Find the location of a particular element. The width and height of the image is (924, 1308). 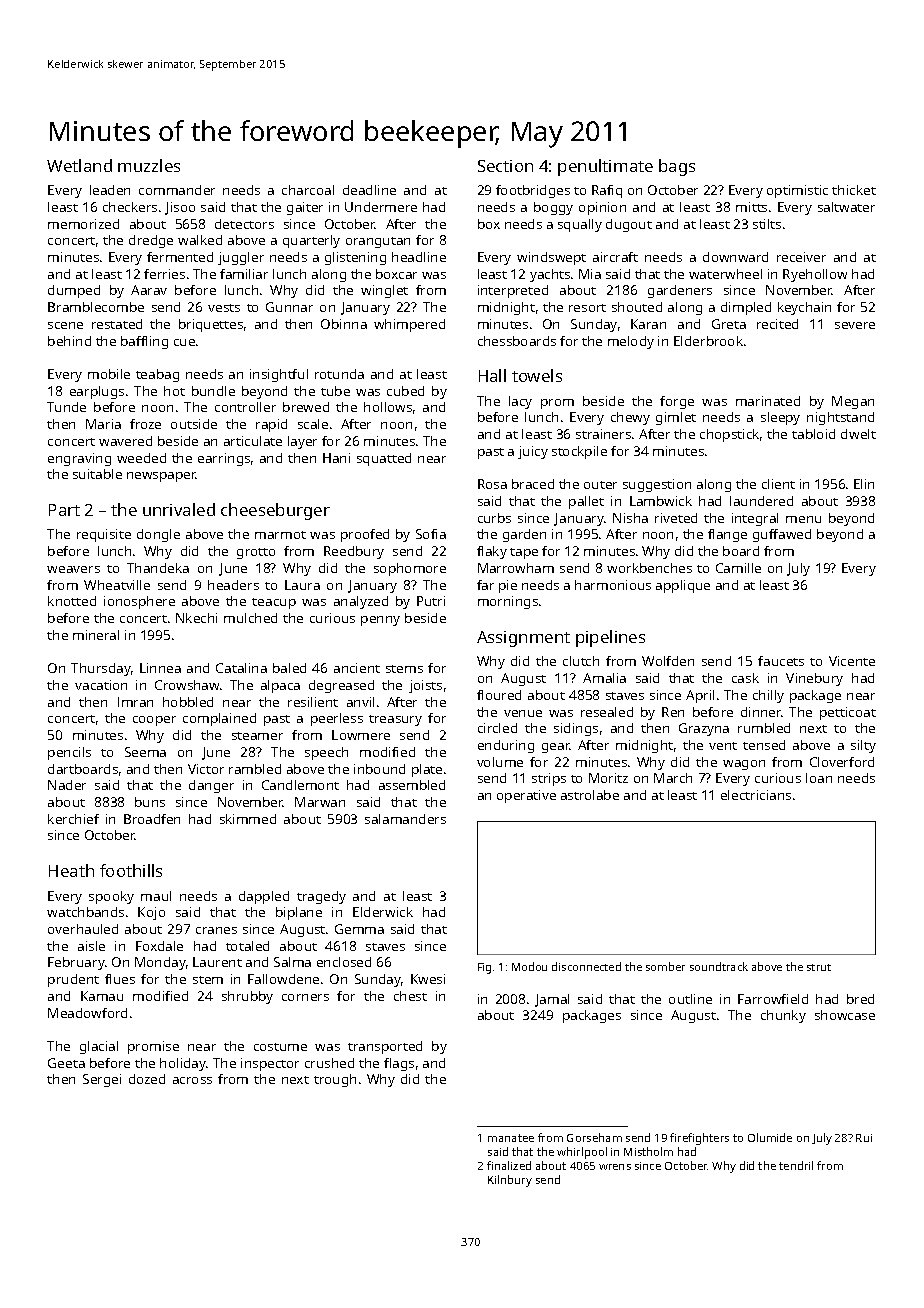

Geeta is located at coordinates (66, 1063).
